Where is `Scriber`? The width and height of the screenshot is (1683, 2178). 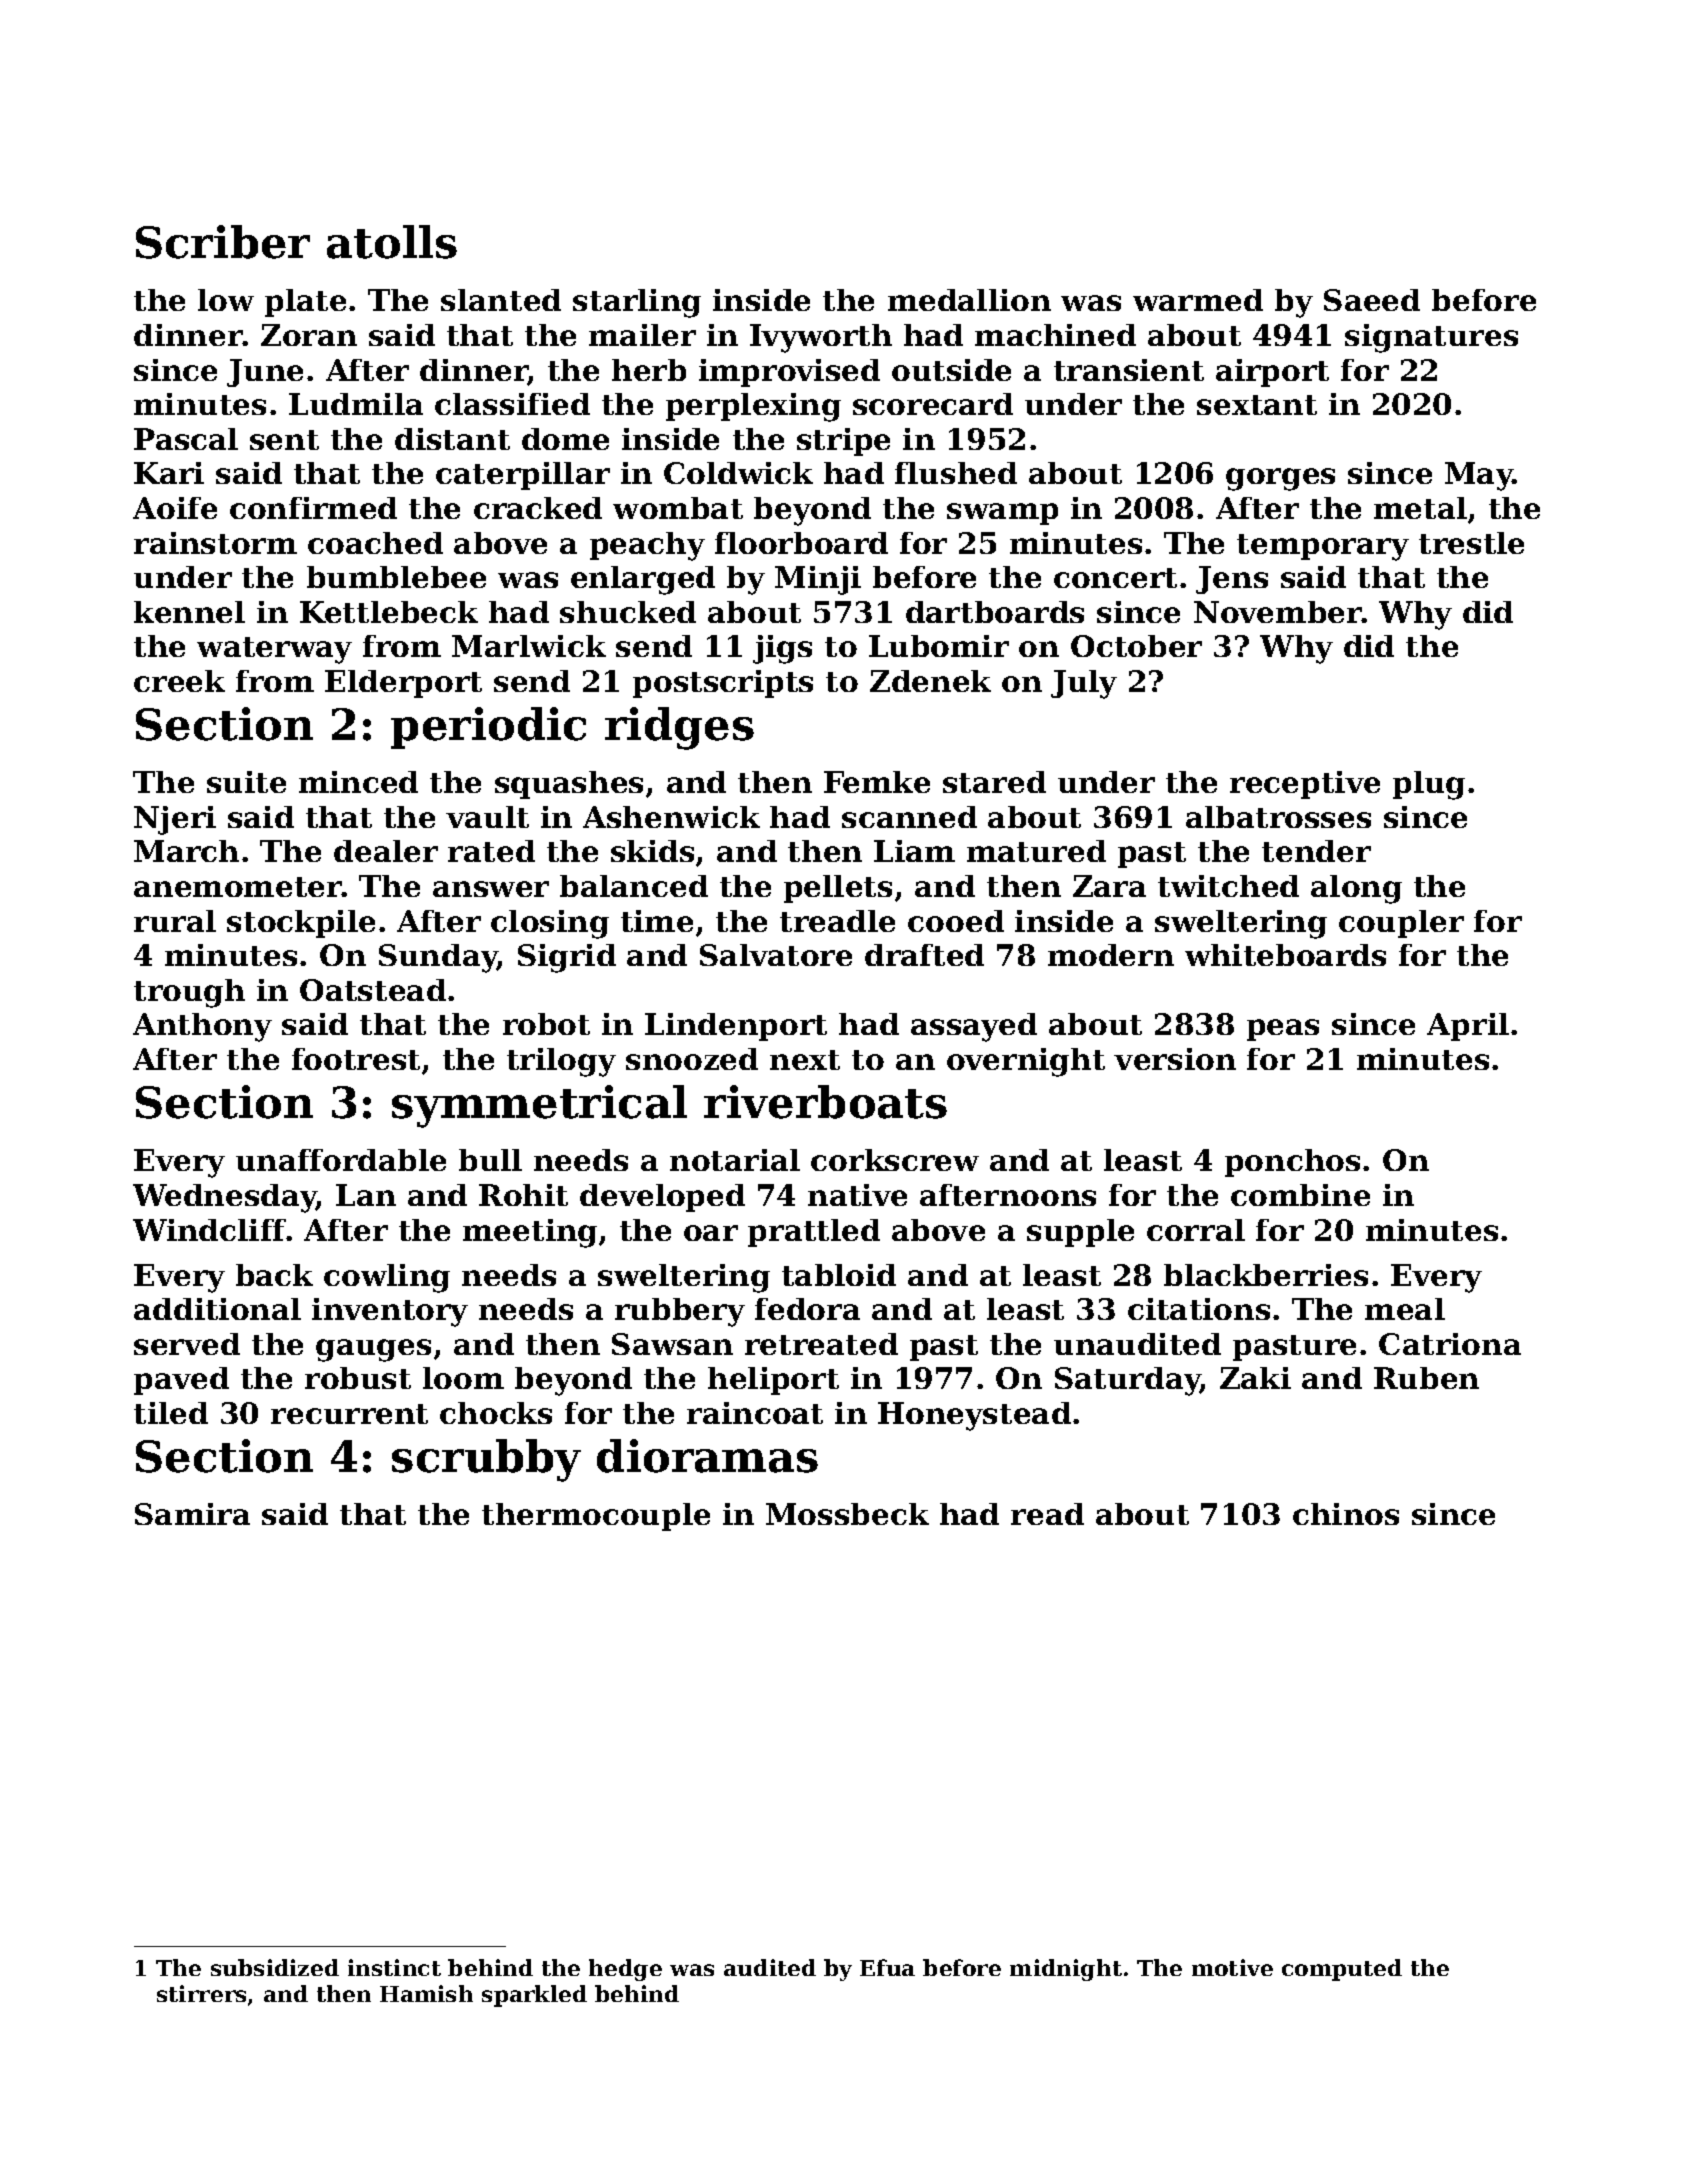
Scriber is located at coordinates (223, 242).
